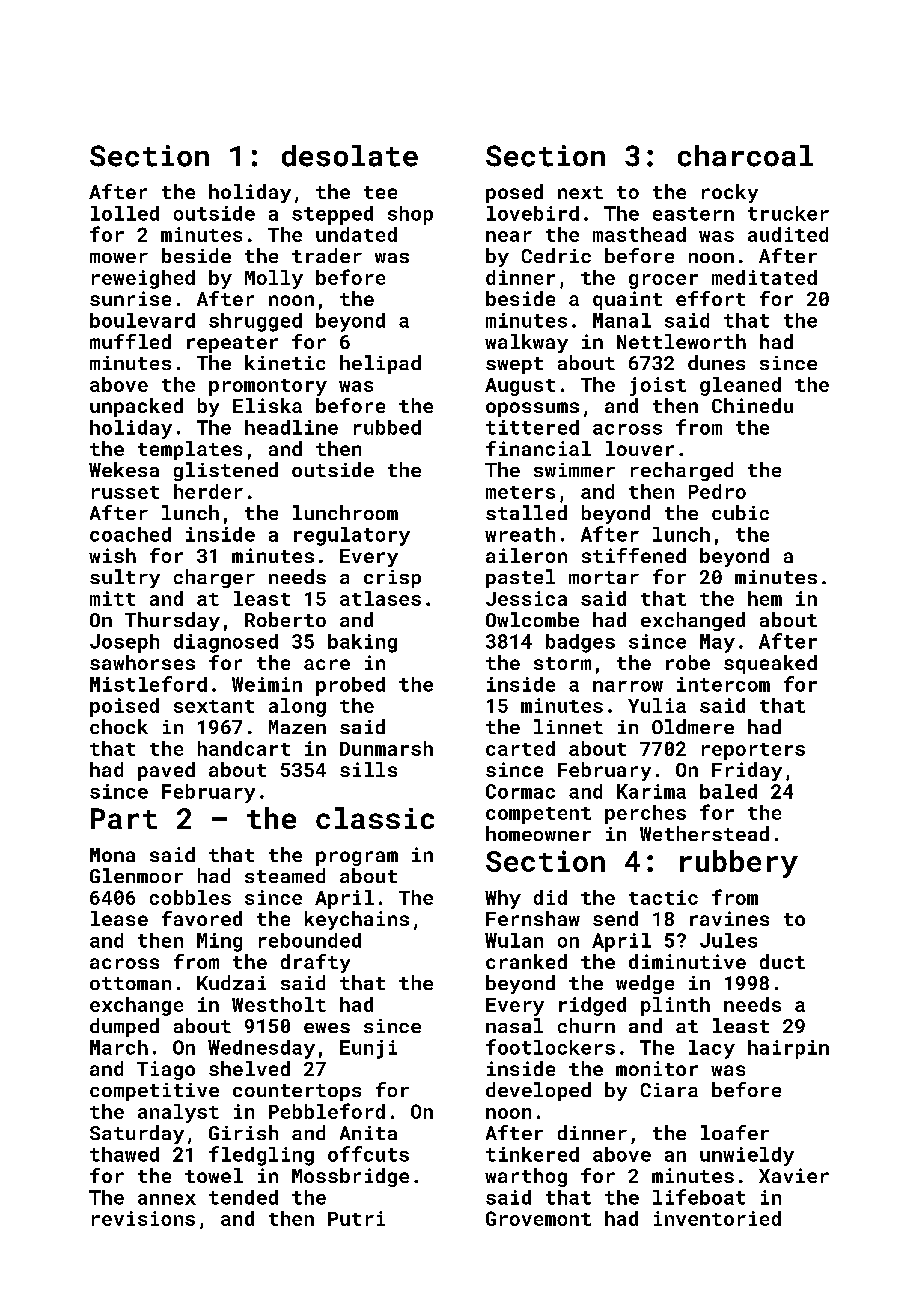 This page has height=1311, width=924. Describe the element at coordinates (745, 156) in the page. I see `charcoal` at that location.
